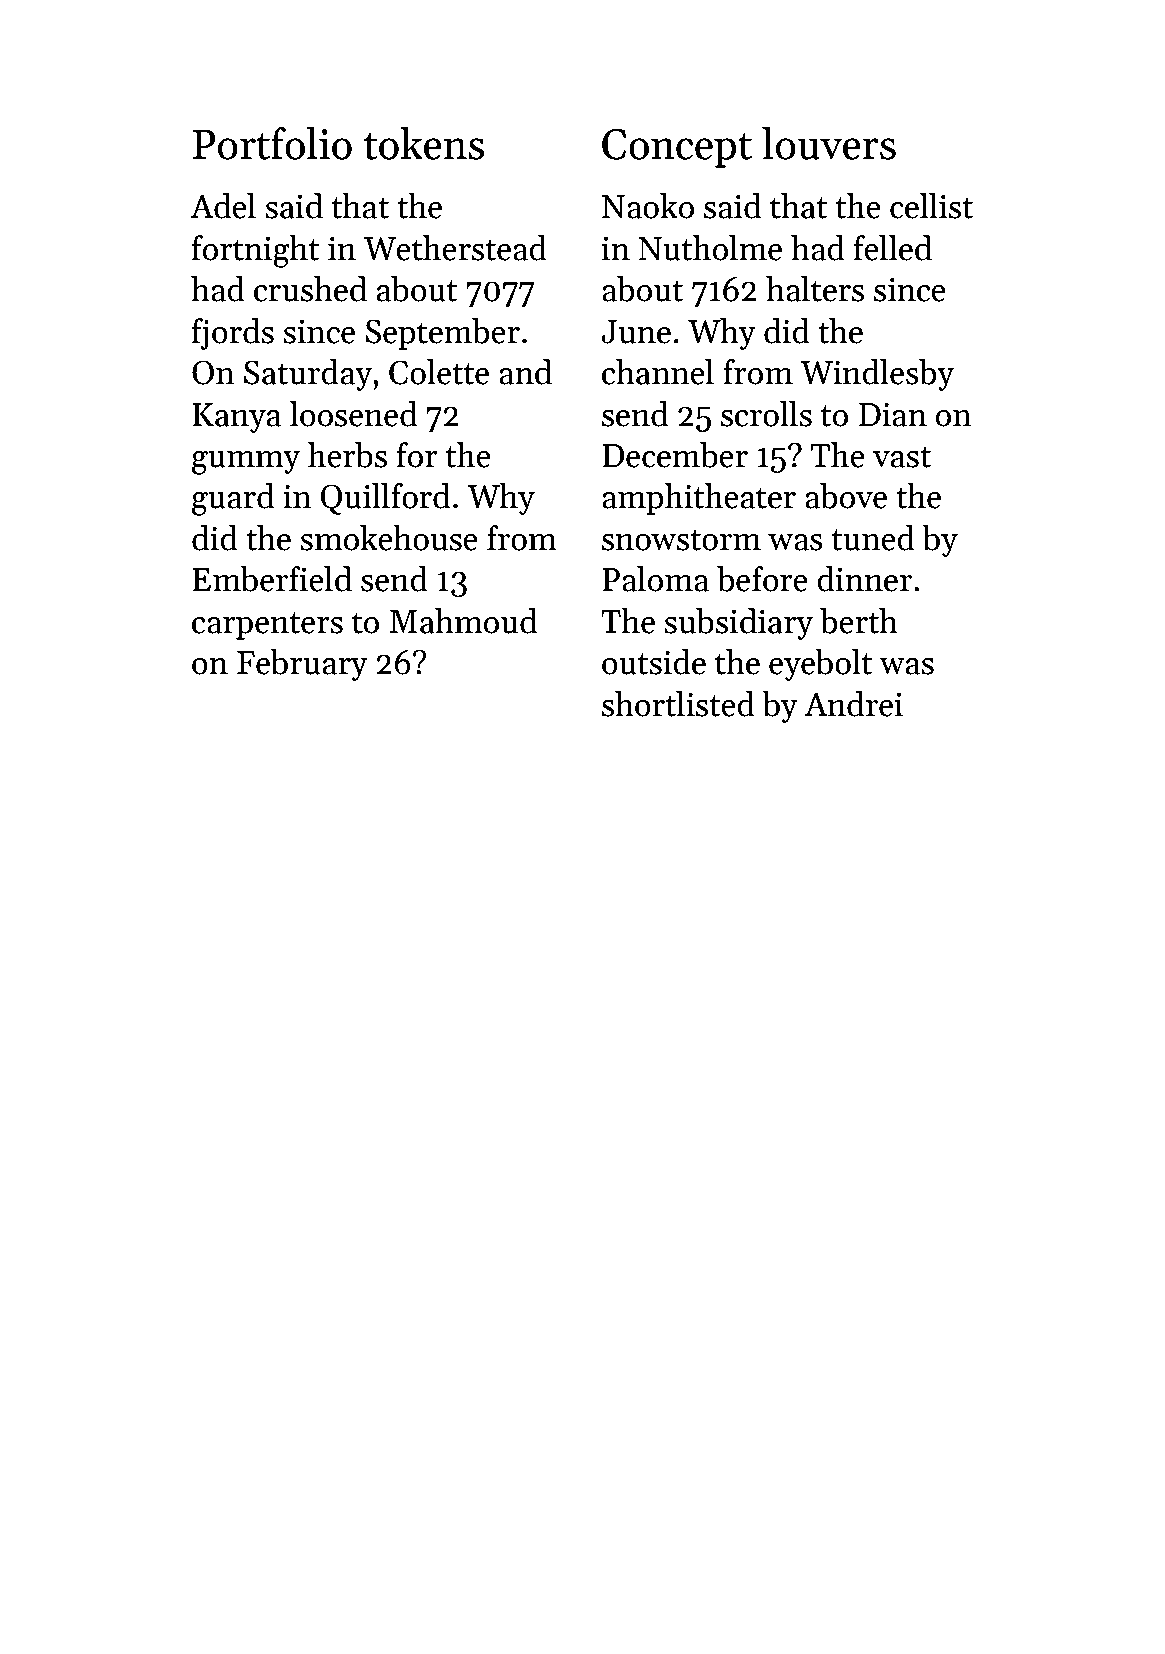  I want to click on February, so click(302, 665).
